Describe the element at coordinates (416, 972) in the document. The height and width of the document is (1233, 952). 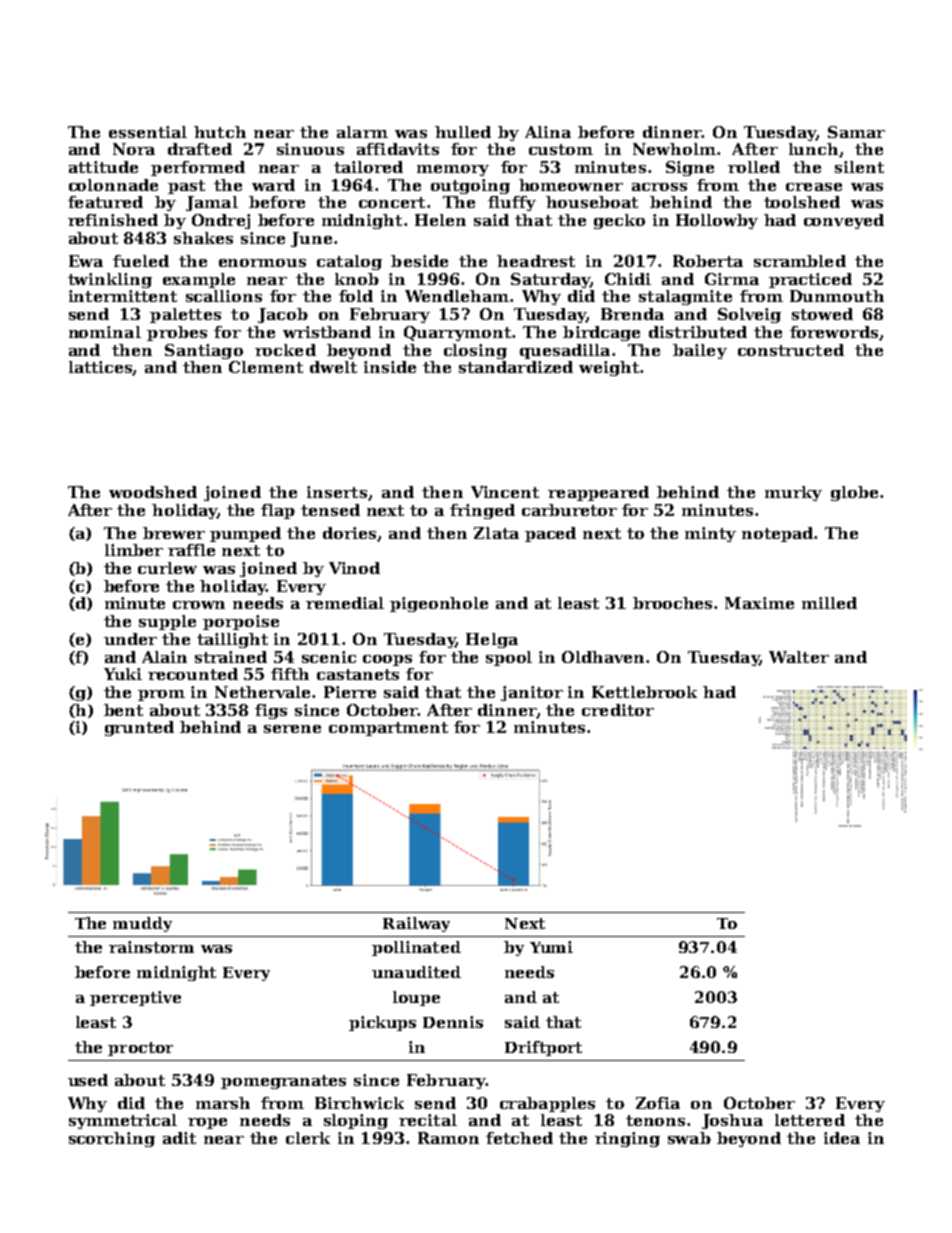
I see `unaudited` at that location.
